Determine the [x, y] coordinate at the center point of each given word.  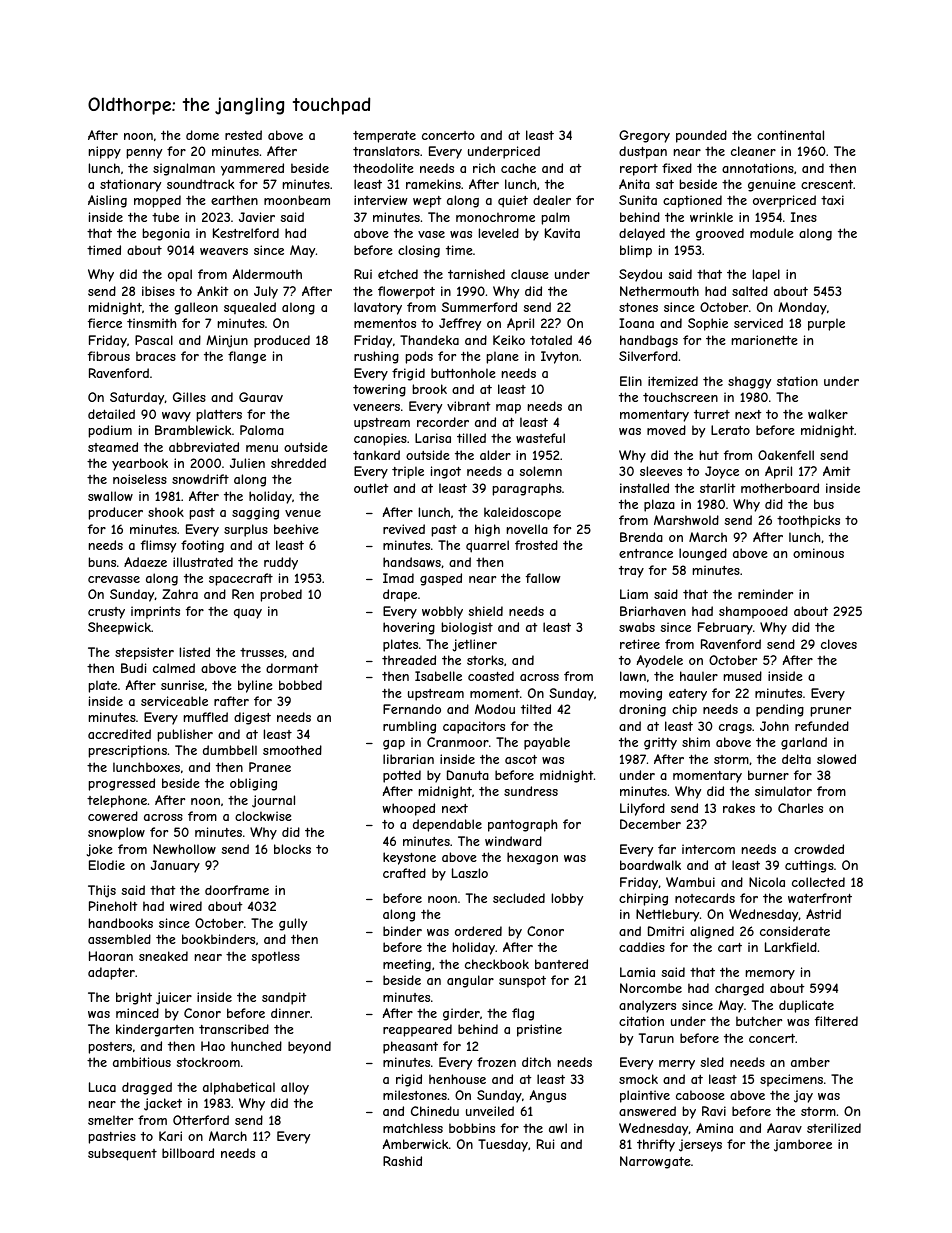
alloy [295, 1088]
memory [770, 975]
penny [144, 154]
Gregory [644, 136]
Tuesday [503, 1145]
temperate [384, 137]
